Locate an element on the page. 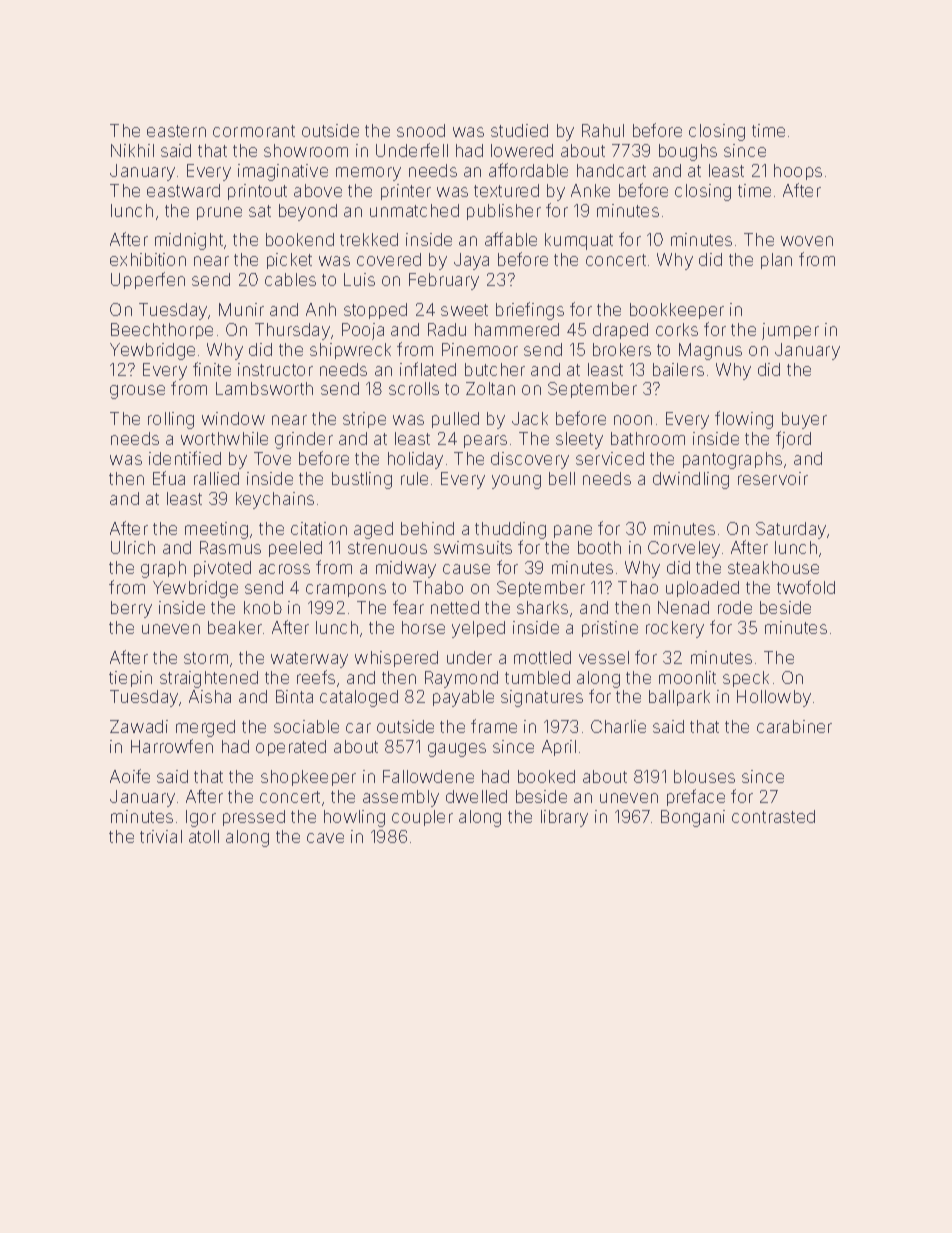  Lambsworth is located at coordinates (264, 388).
